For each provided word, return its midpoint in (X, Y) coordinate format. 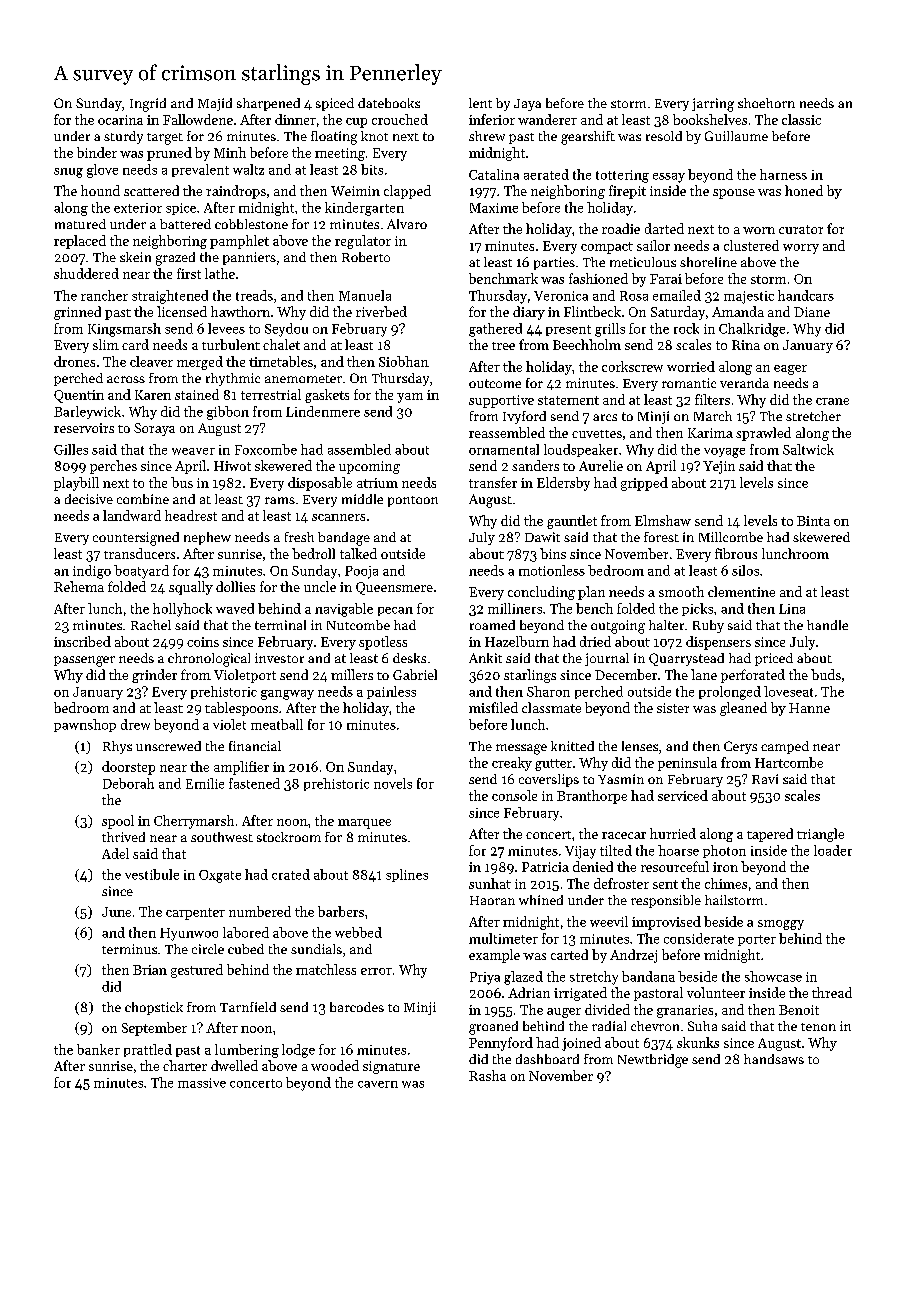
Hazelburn (517, 641)
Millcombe (731, 537)
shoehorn (766, 103)
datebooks (389, 103)
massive (202, 1083)
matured (80, 224)
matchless (326, 969)
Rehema (79, 586)
